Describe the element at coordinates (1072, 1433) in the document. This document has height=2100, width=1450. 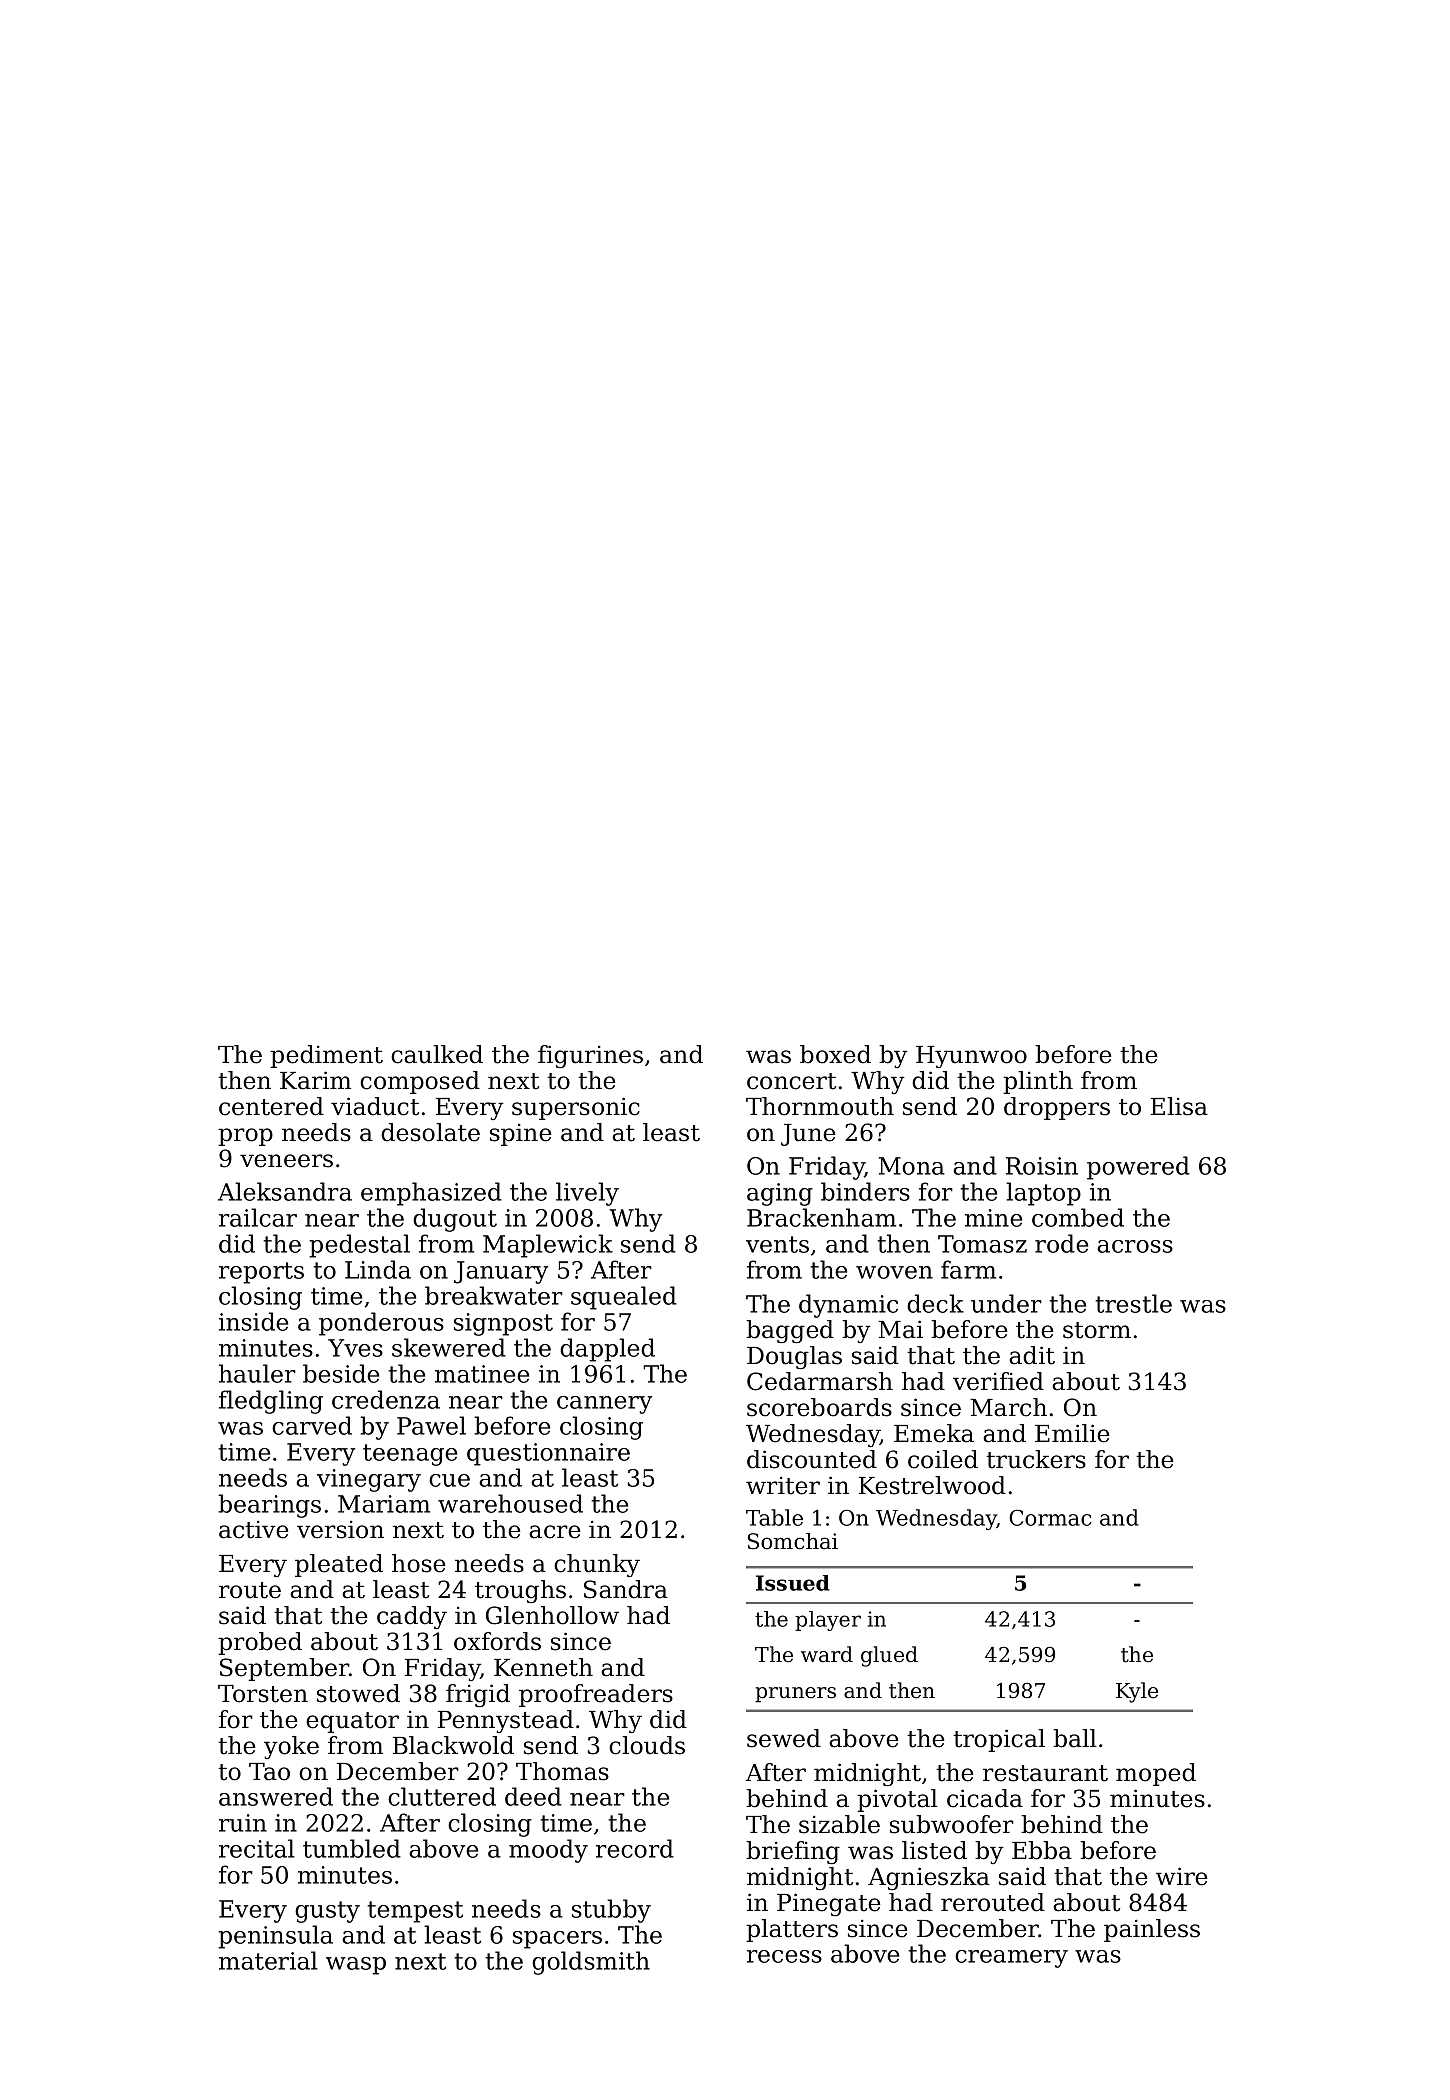
I see `Emilie` at that location.
